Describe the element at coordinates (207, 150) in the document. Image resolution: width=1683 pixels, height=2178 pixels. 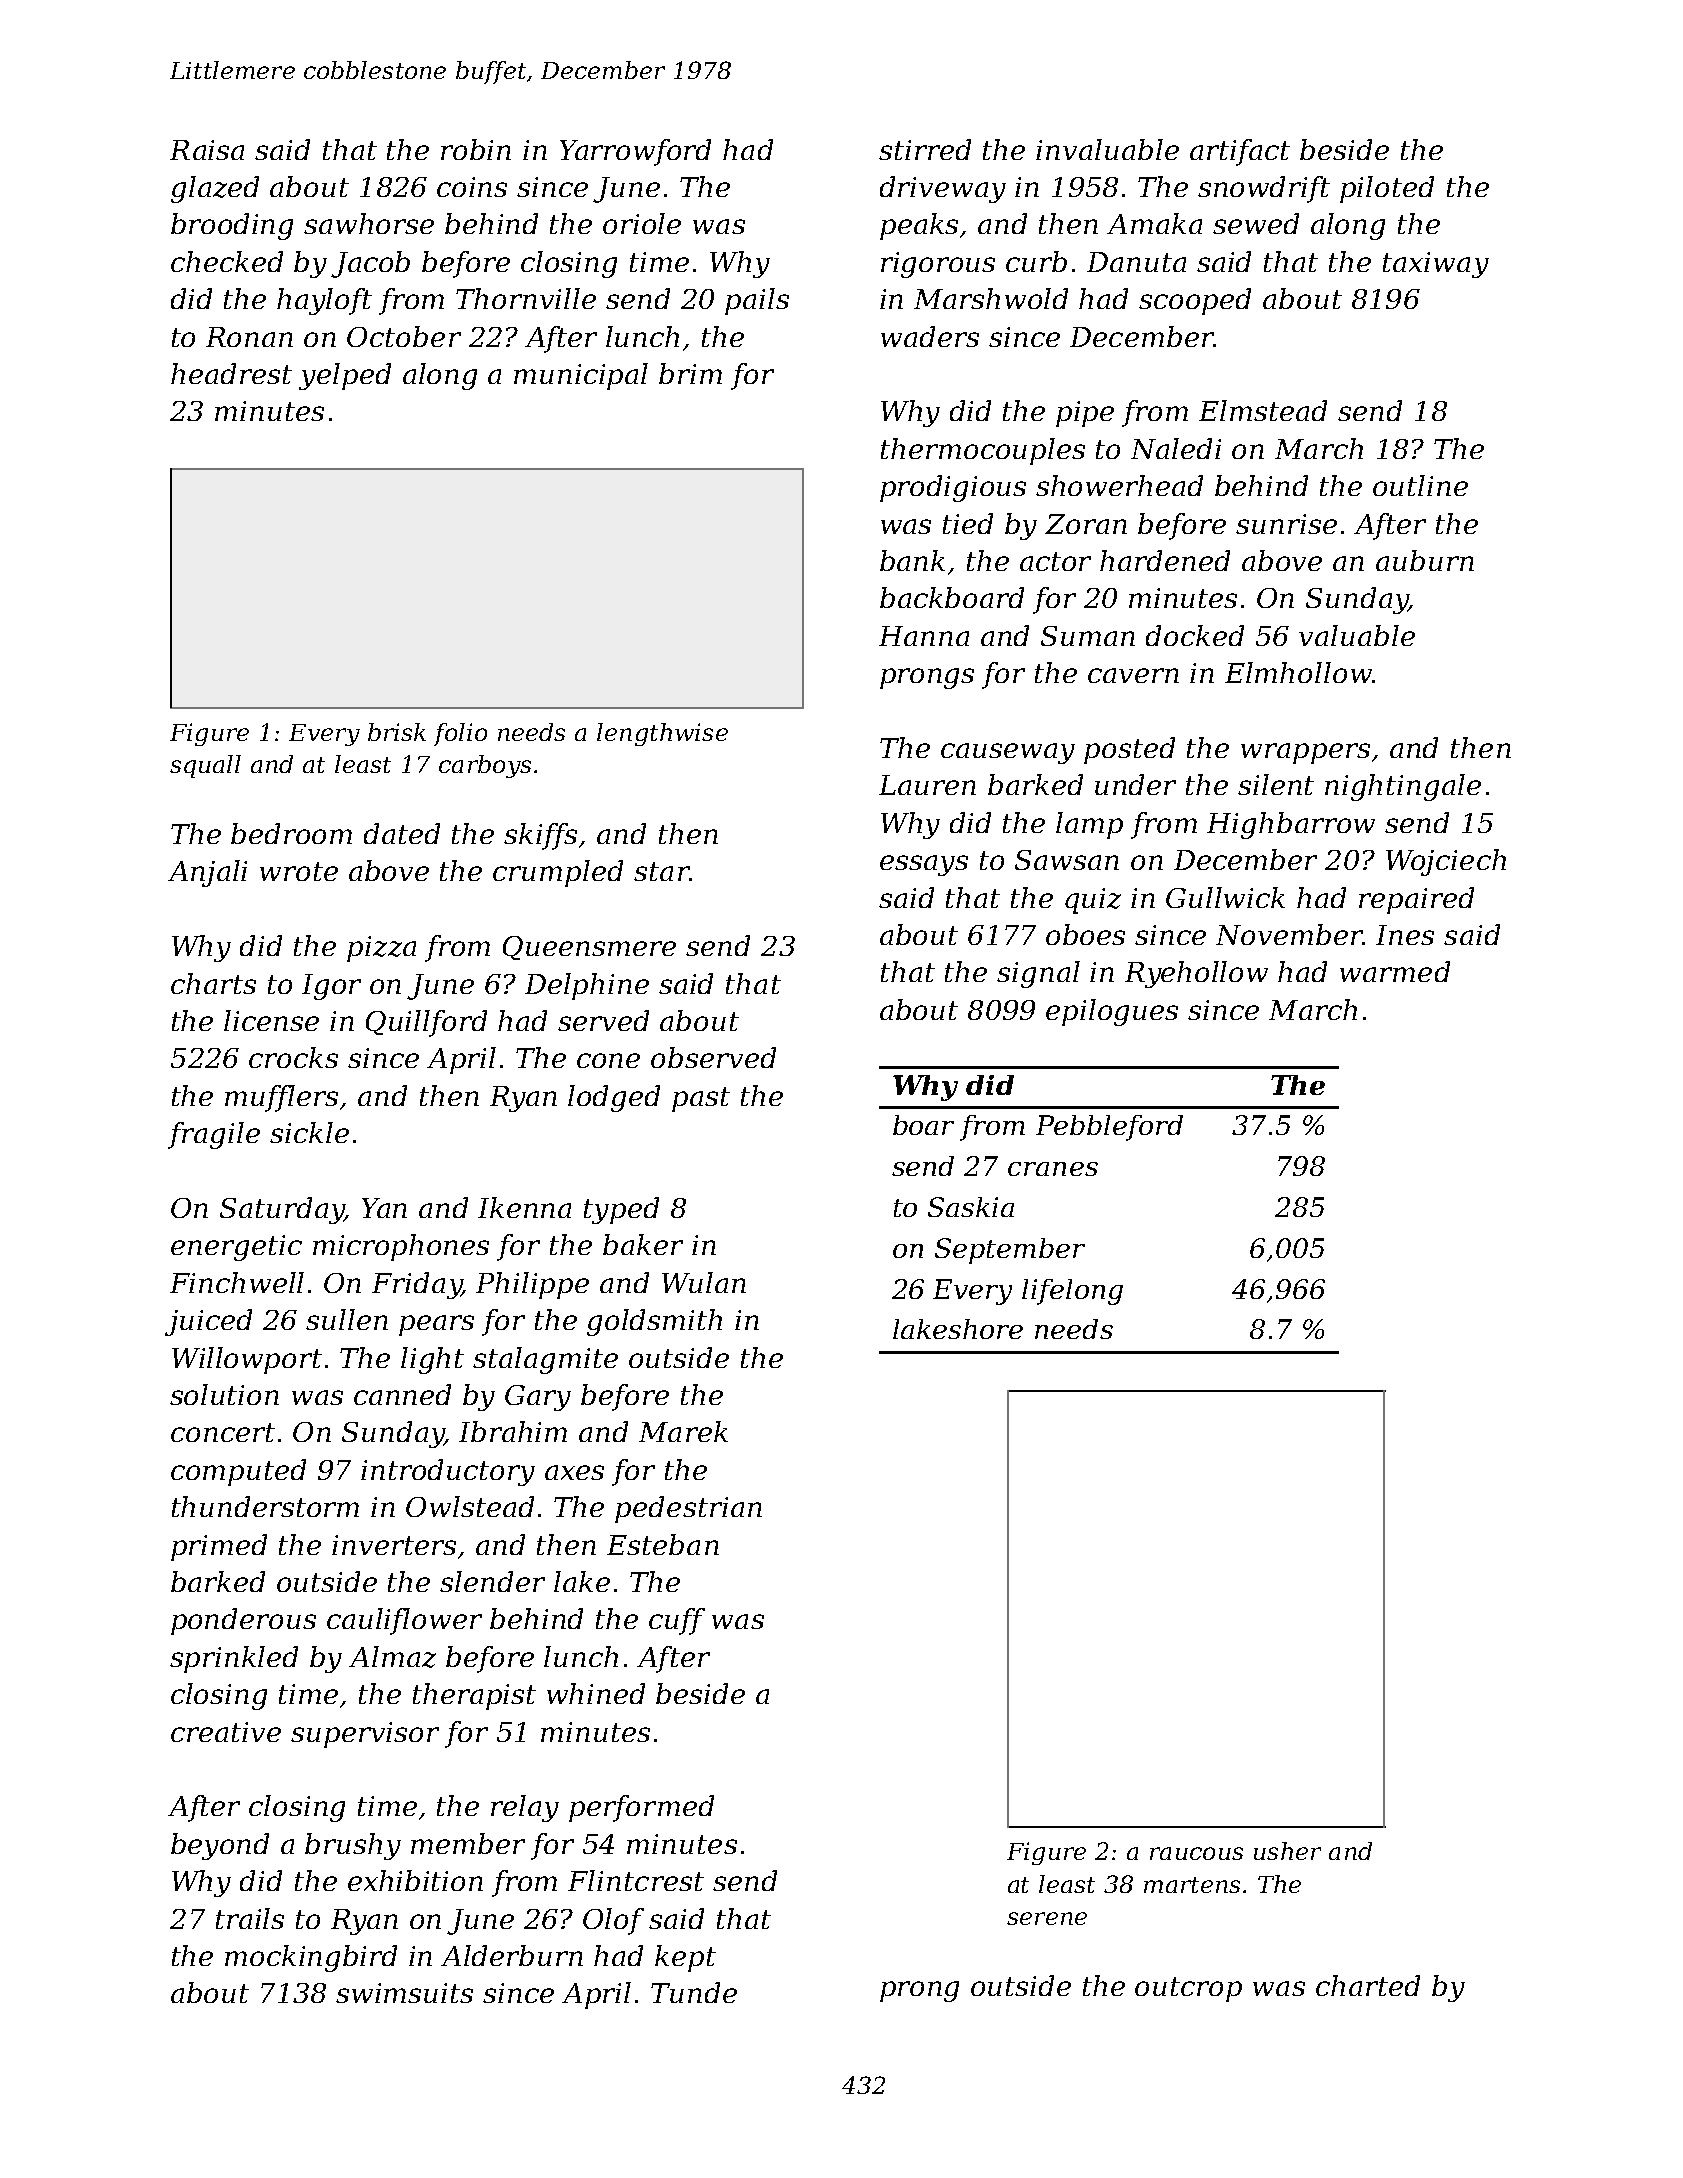
I see `Raisa` at that location.
